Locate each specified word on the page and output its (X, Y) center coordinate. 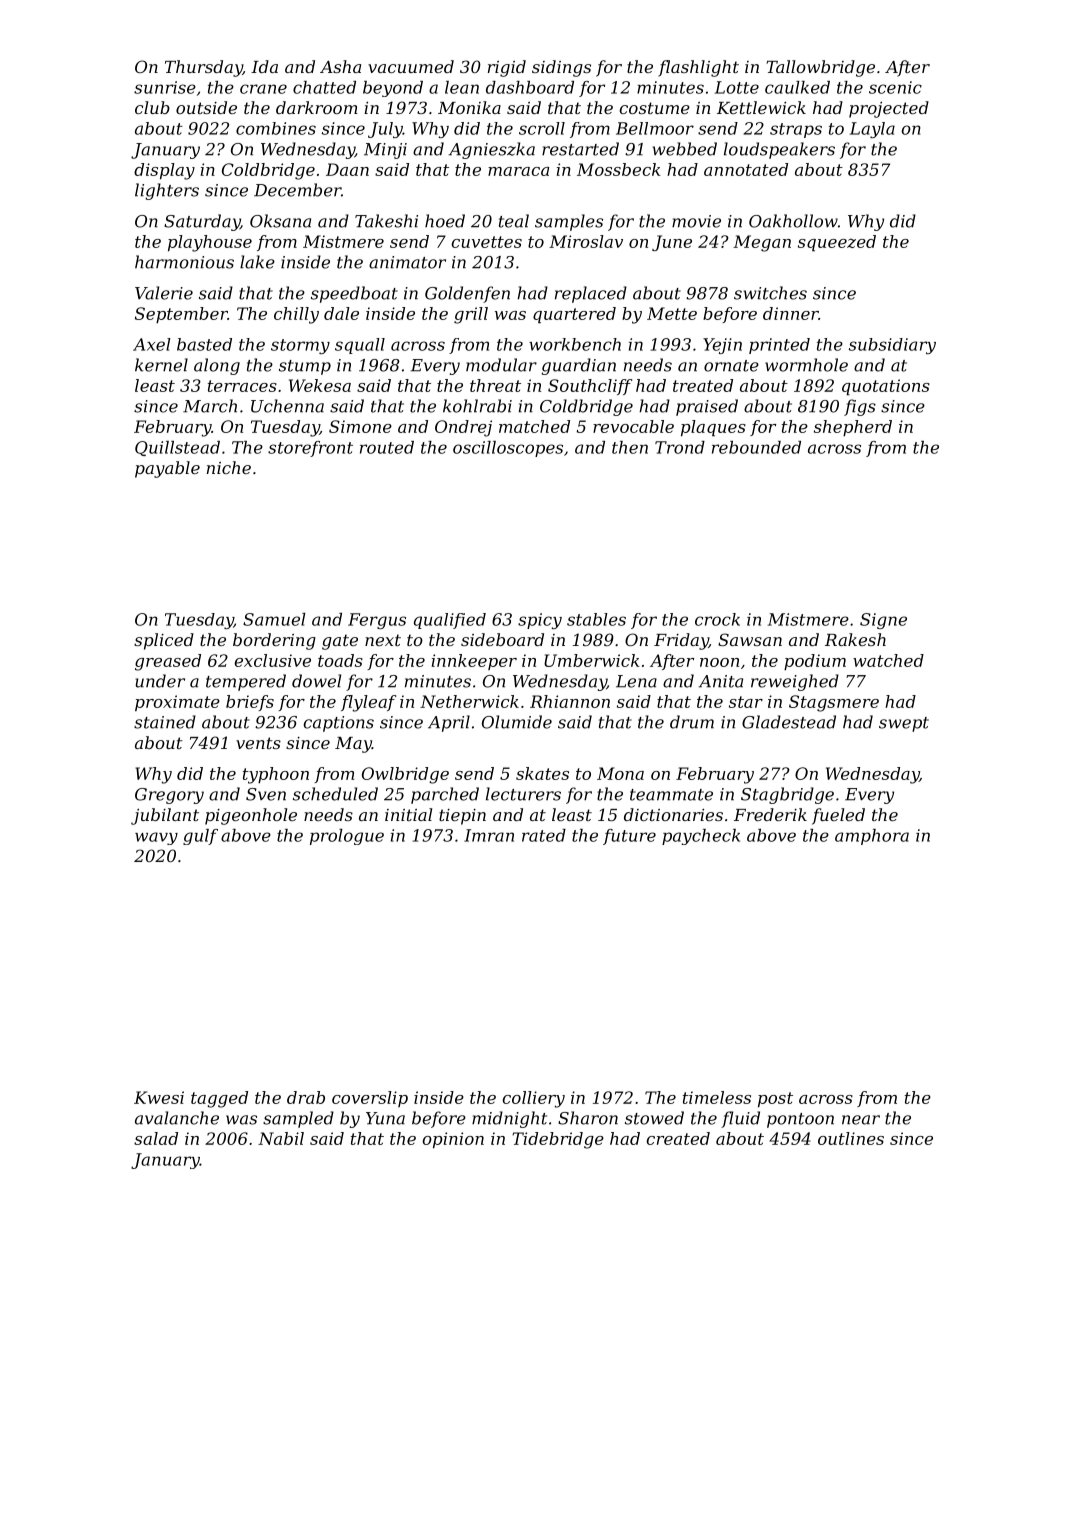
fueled (838, 816)
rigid (507, 68)
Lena (636, 681)
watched (888, 660)
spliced (164, 641)
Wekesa (320, 385)
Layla (872, 130)
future (629, 837)
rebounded (756, 447)
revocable (633, 426)
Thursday (204, 68)
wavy (156, 838)
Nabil (281, 1138)
